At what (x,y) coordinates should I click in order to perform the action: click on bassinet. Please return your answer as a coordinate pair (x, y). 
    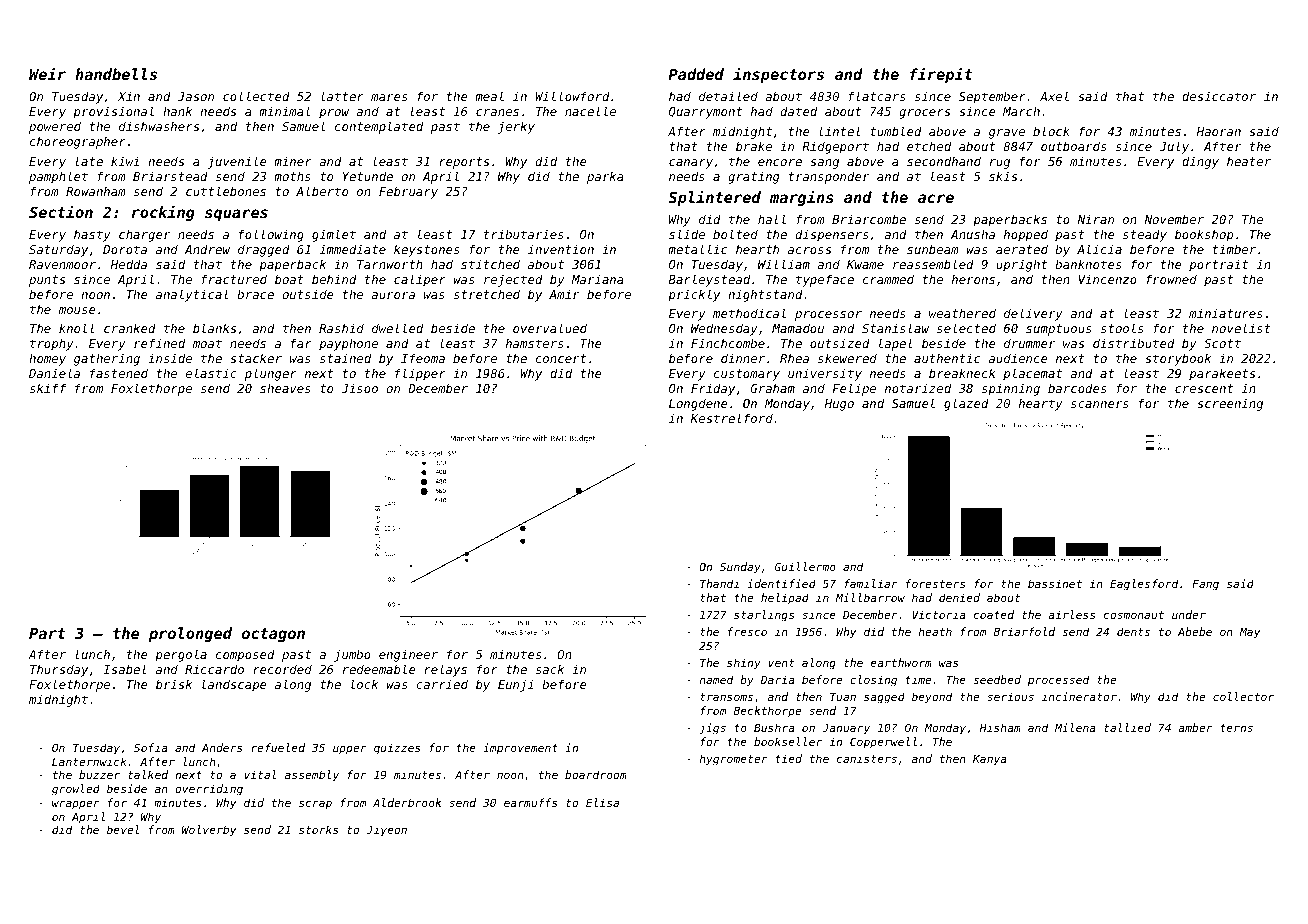
    Looking at the image, I should click on (1055, 583).
